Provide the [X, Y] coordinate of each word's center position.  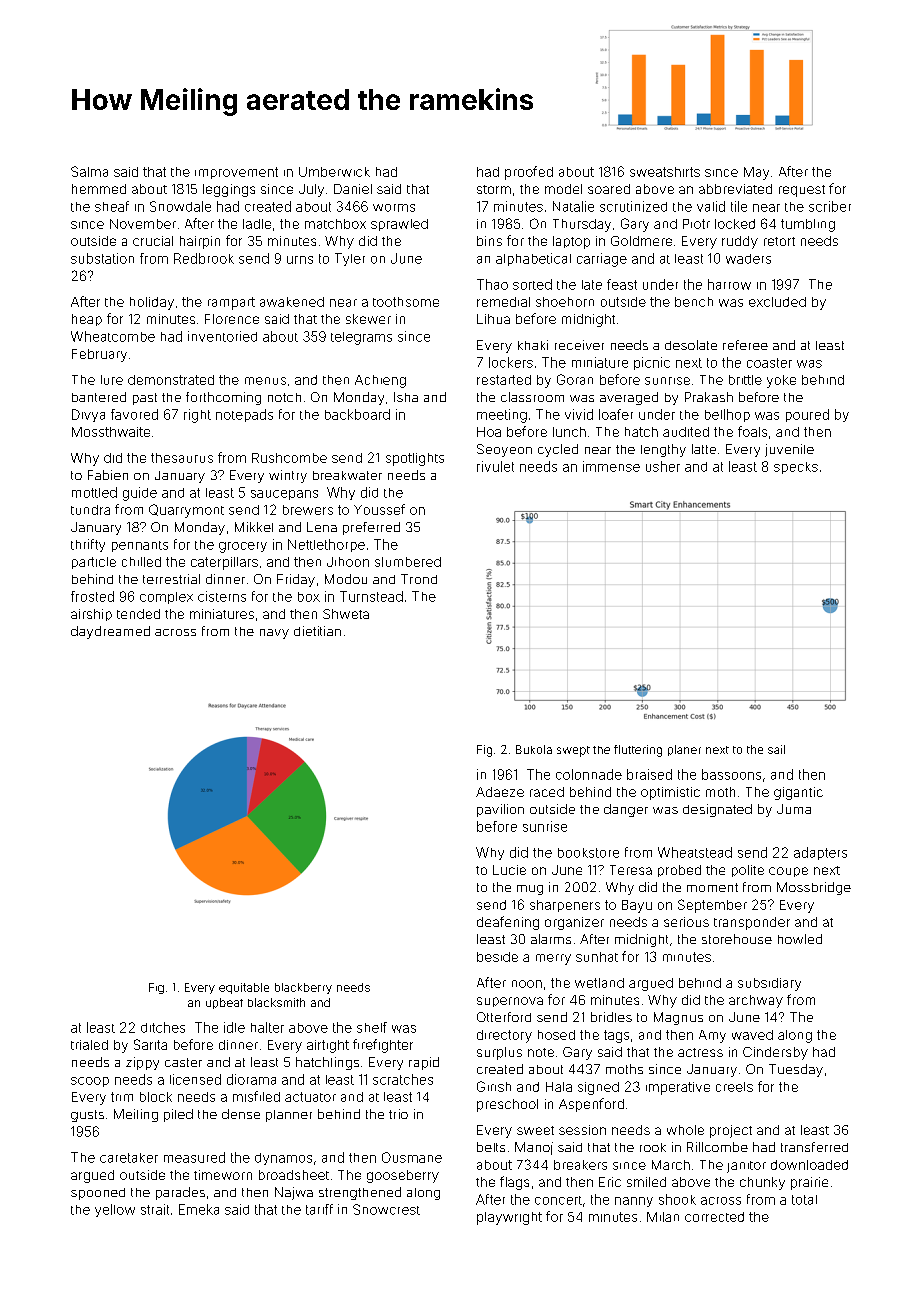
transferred [814, 1147]
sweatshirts [665, 172]
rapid [424, 1063]
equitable [244, 988]
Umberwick [334, 172]
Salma [89, 171]
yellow [115, 1210]
